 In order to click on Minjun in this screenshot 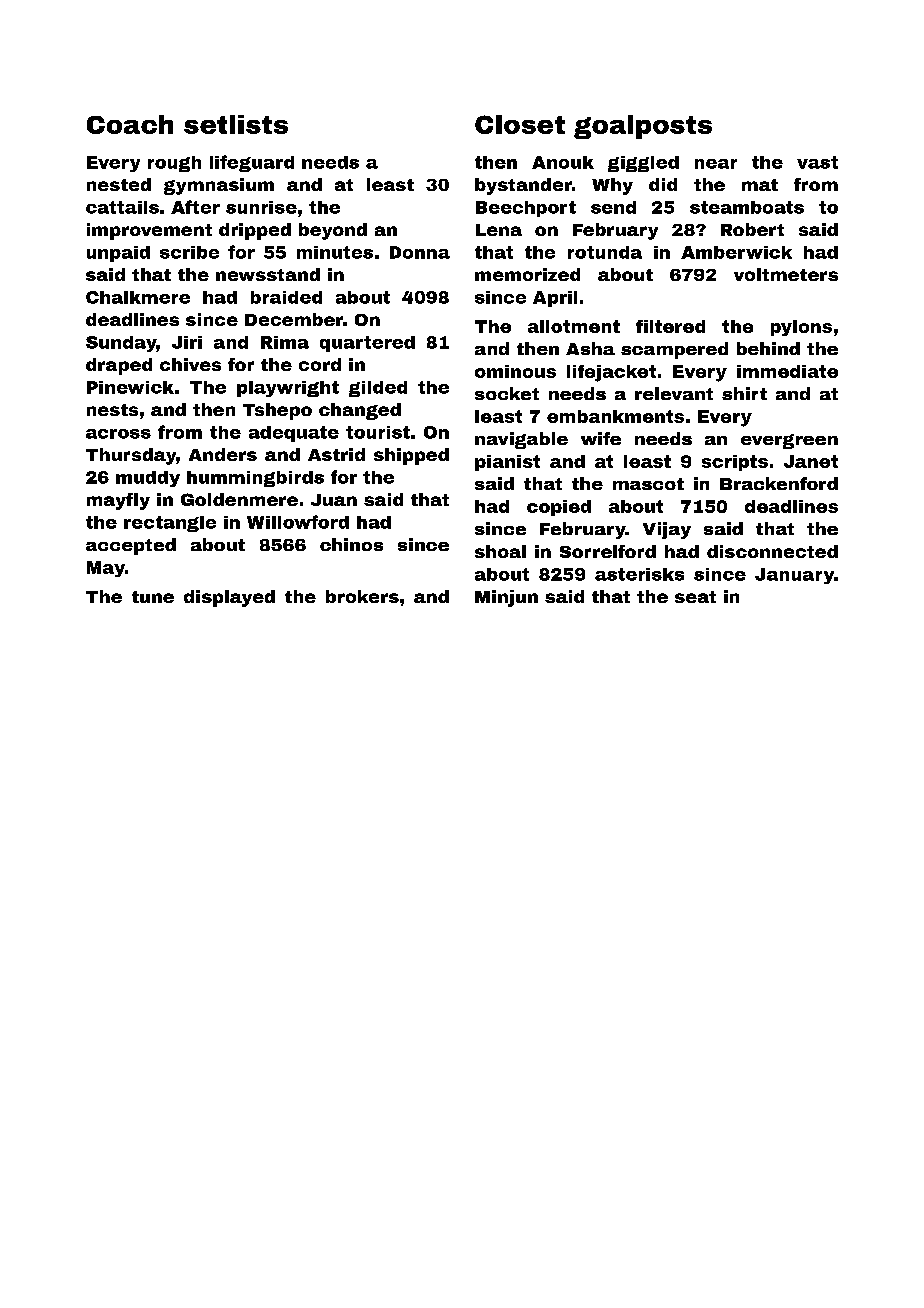, I will do `click(506, 598)`.
